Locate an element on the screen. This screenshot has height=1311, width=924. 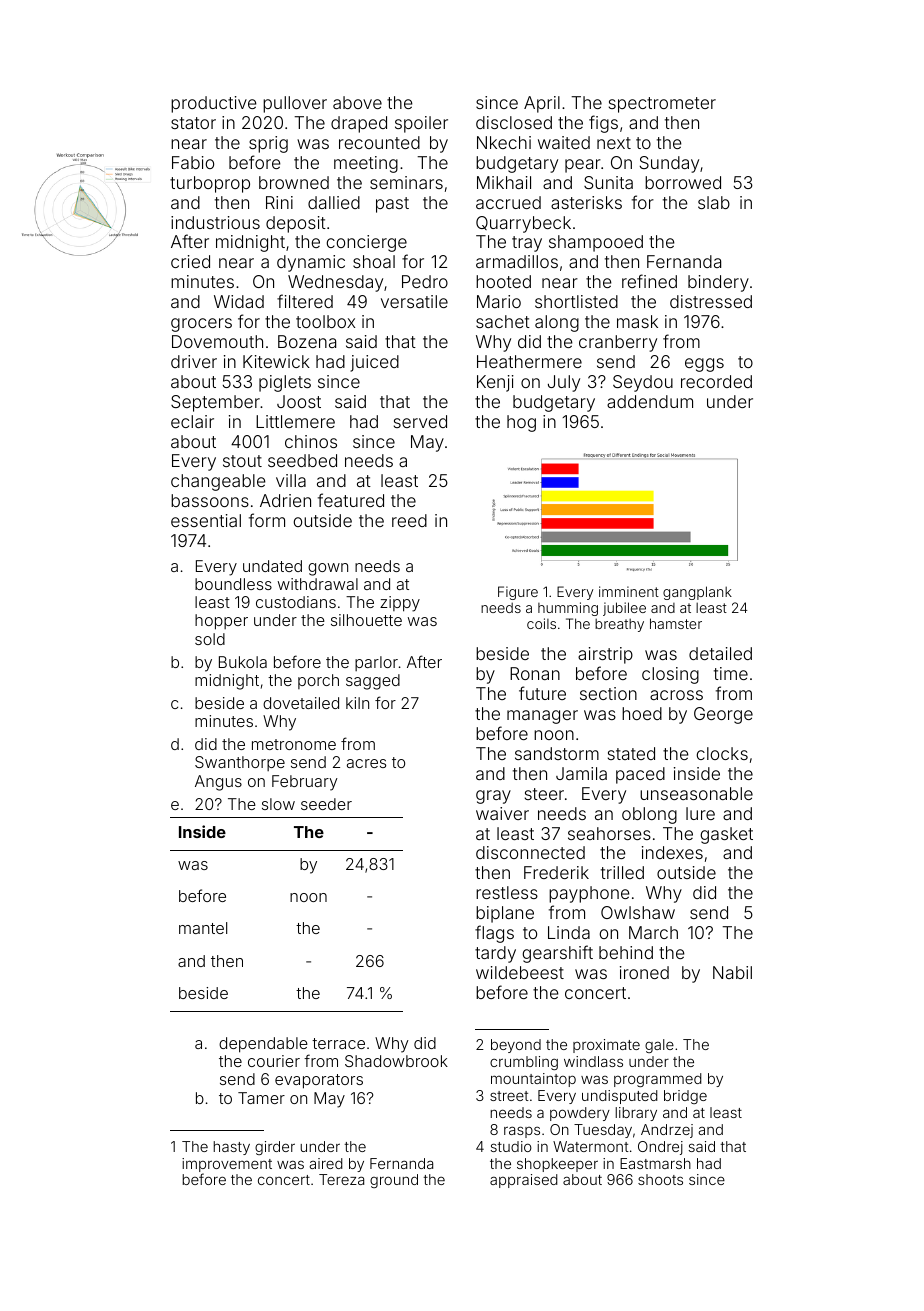
distressed is located at coordinates (711, 301).
